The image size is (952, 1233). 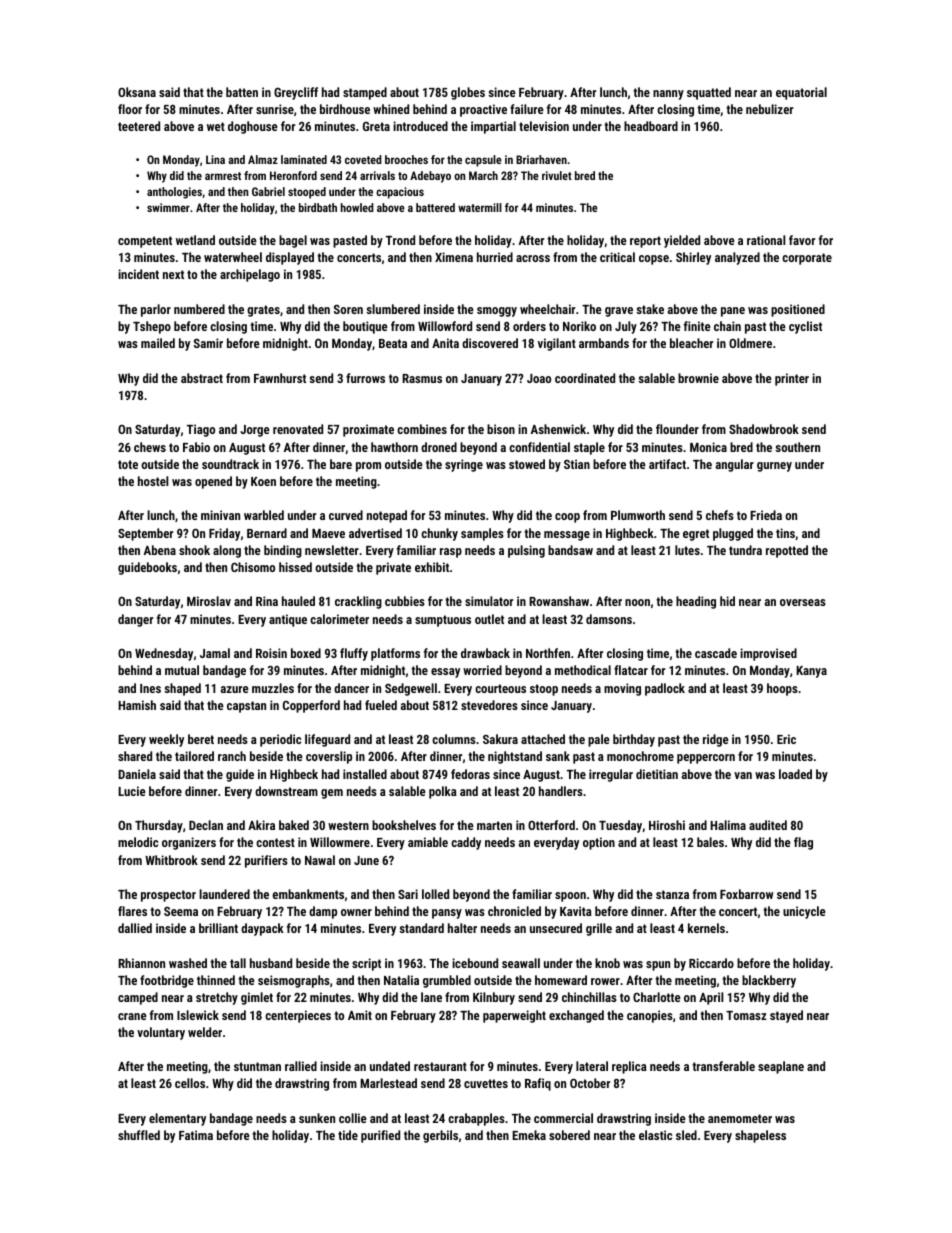 What do you see at coordinates (348, 1135) in the document?
I see `tide` at bounding box center [348, 1135].
